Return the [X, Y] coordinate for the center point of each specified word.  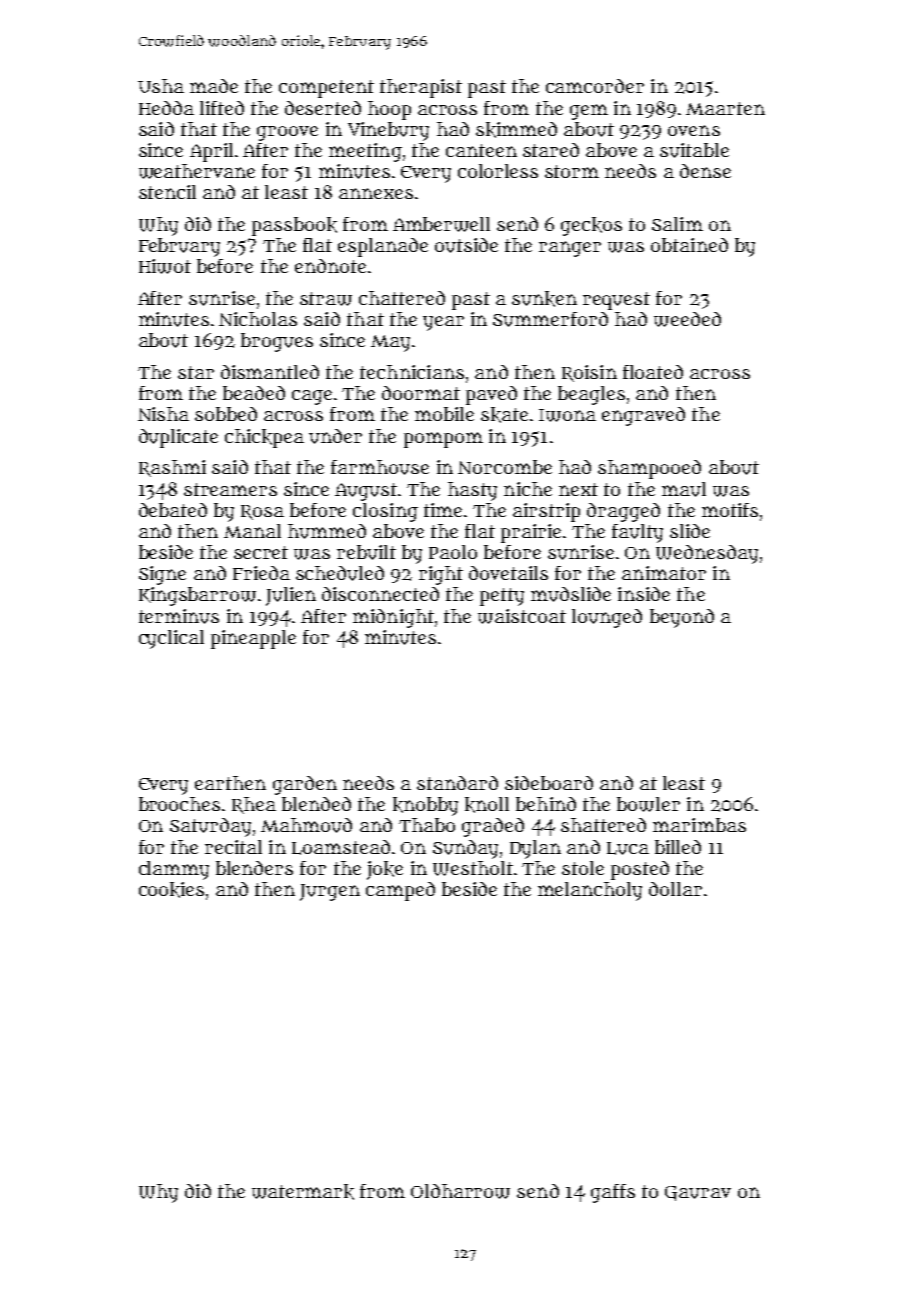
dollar [675, 889]
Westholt [473, 868]
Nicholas [258, 319]
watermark [303, 1192]
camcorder [595, 86]
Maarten [725, 108]
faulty [637, 533]
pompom [443, 440]
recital [233, 847]
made [214, 86]
